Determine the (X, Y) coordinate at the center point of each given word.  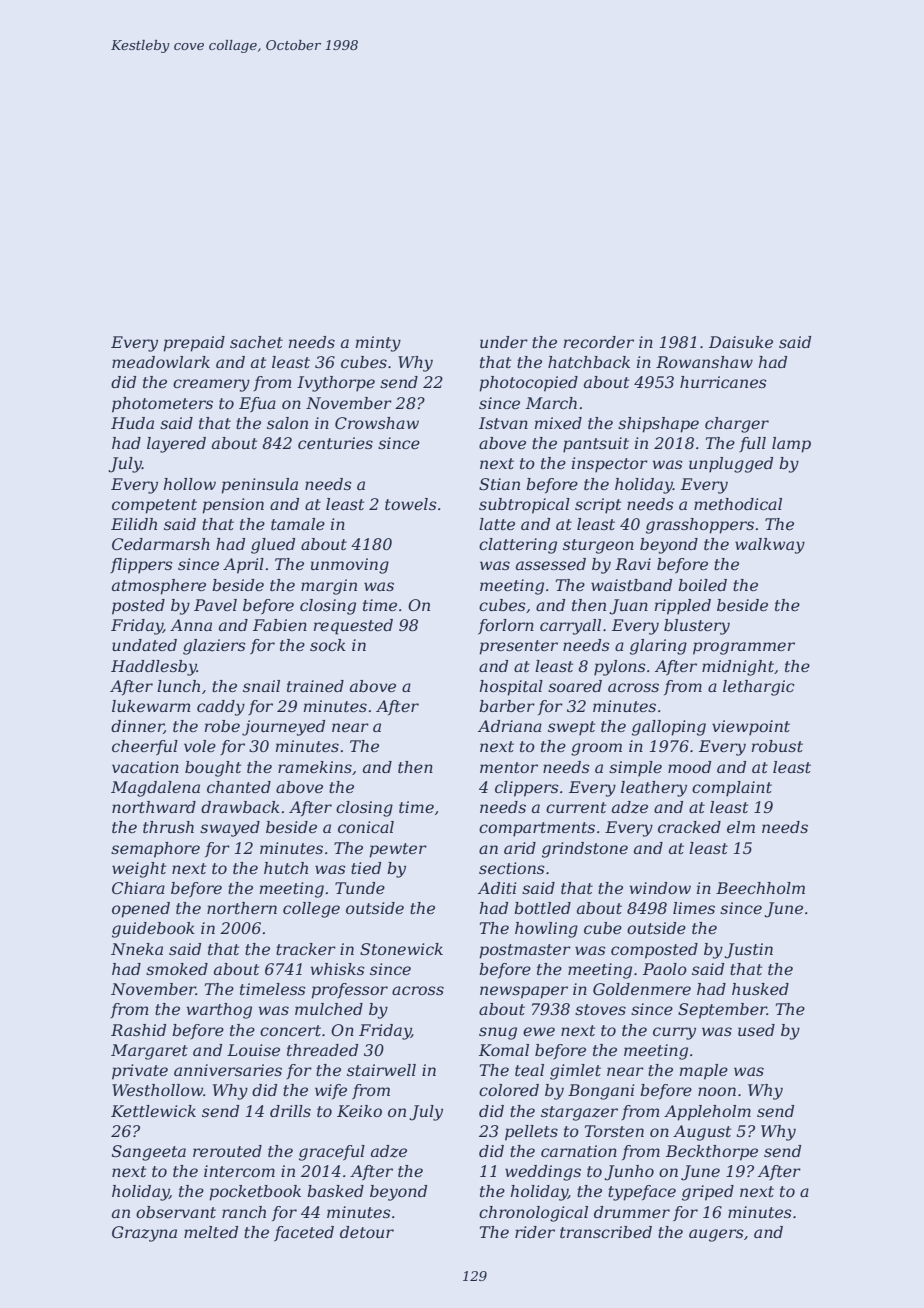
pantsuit (596, 445)
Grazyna (144, 1234)
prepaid (194, 344)
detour (367, 1232)
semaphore (155, 850)
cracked (689, 827)
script (598, 506)
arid (520, 848)
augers (716, 1235)
